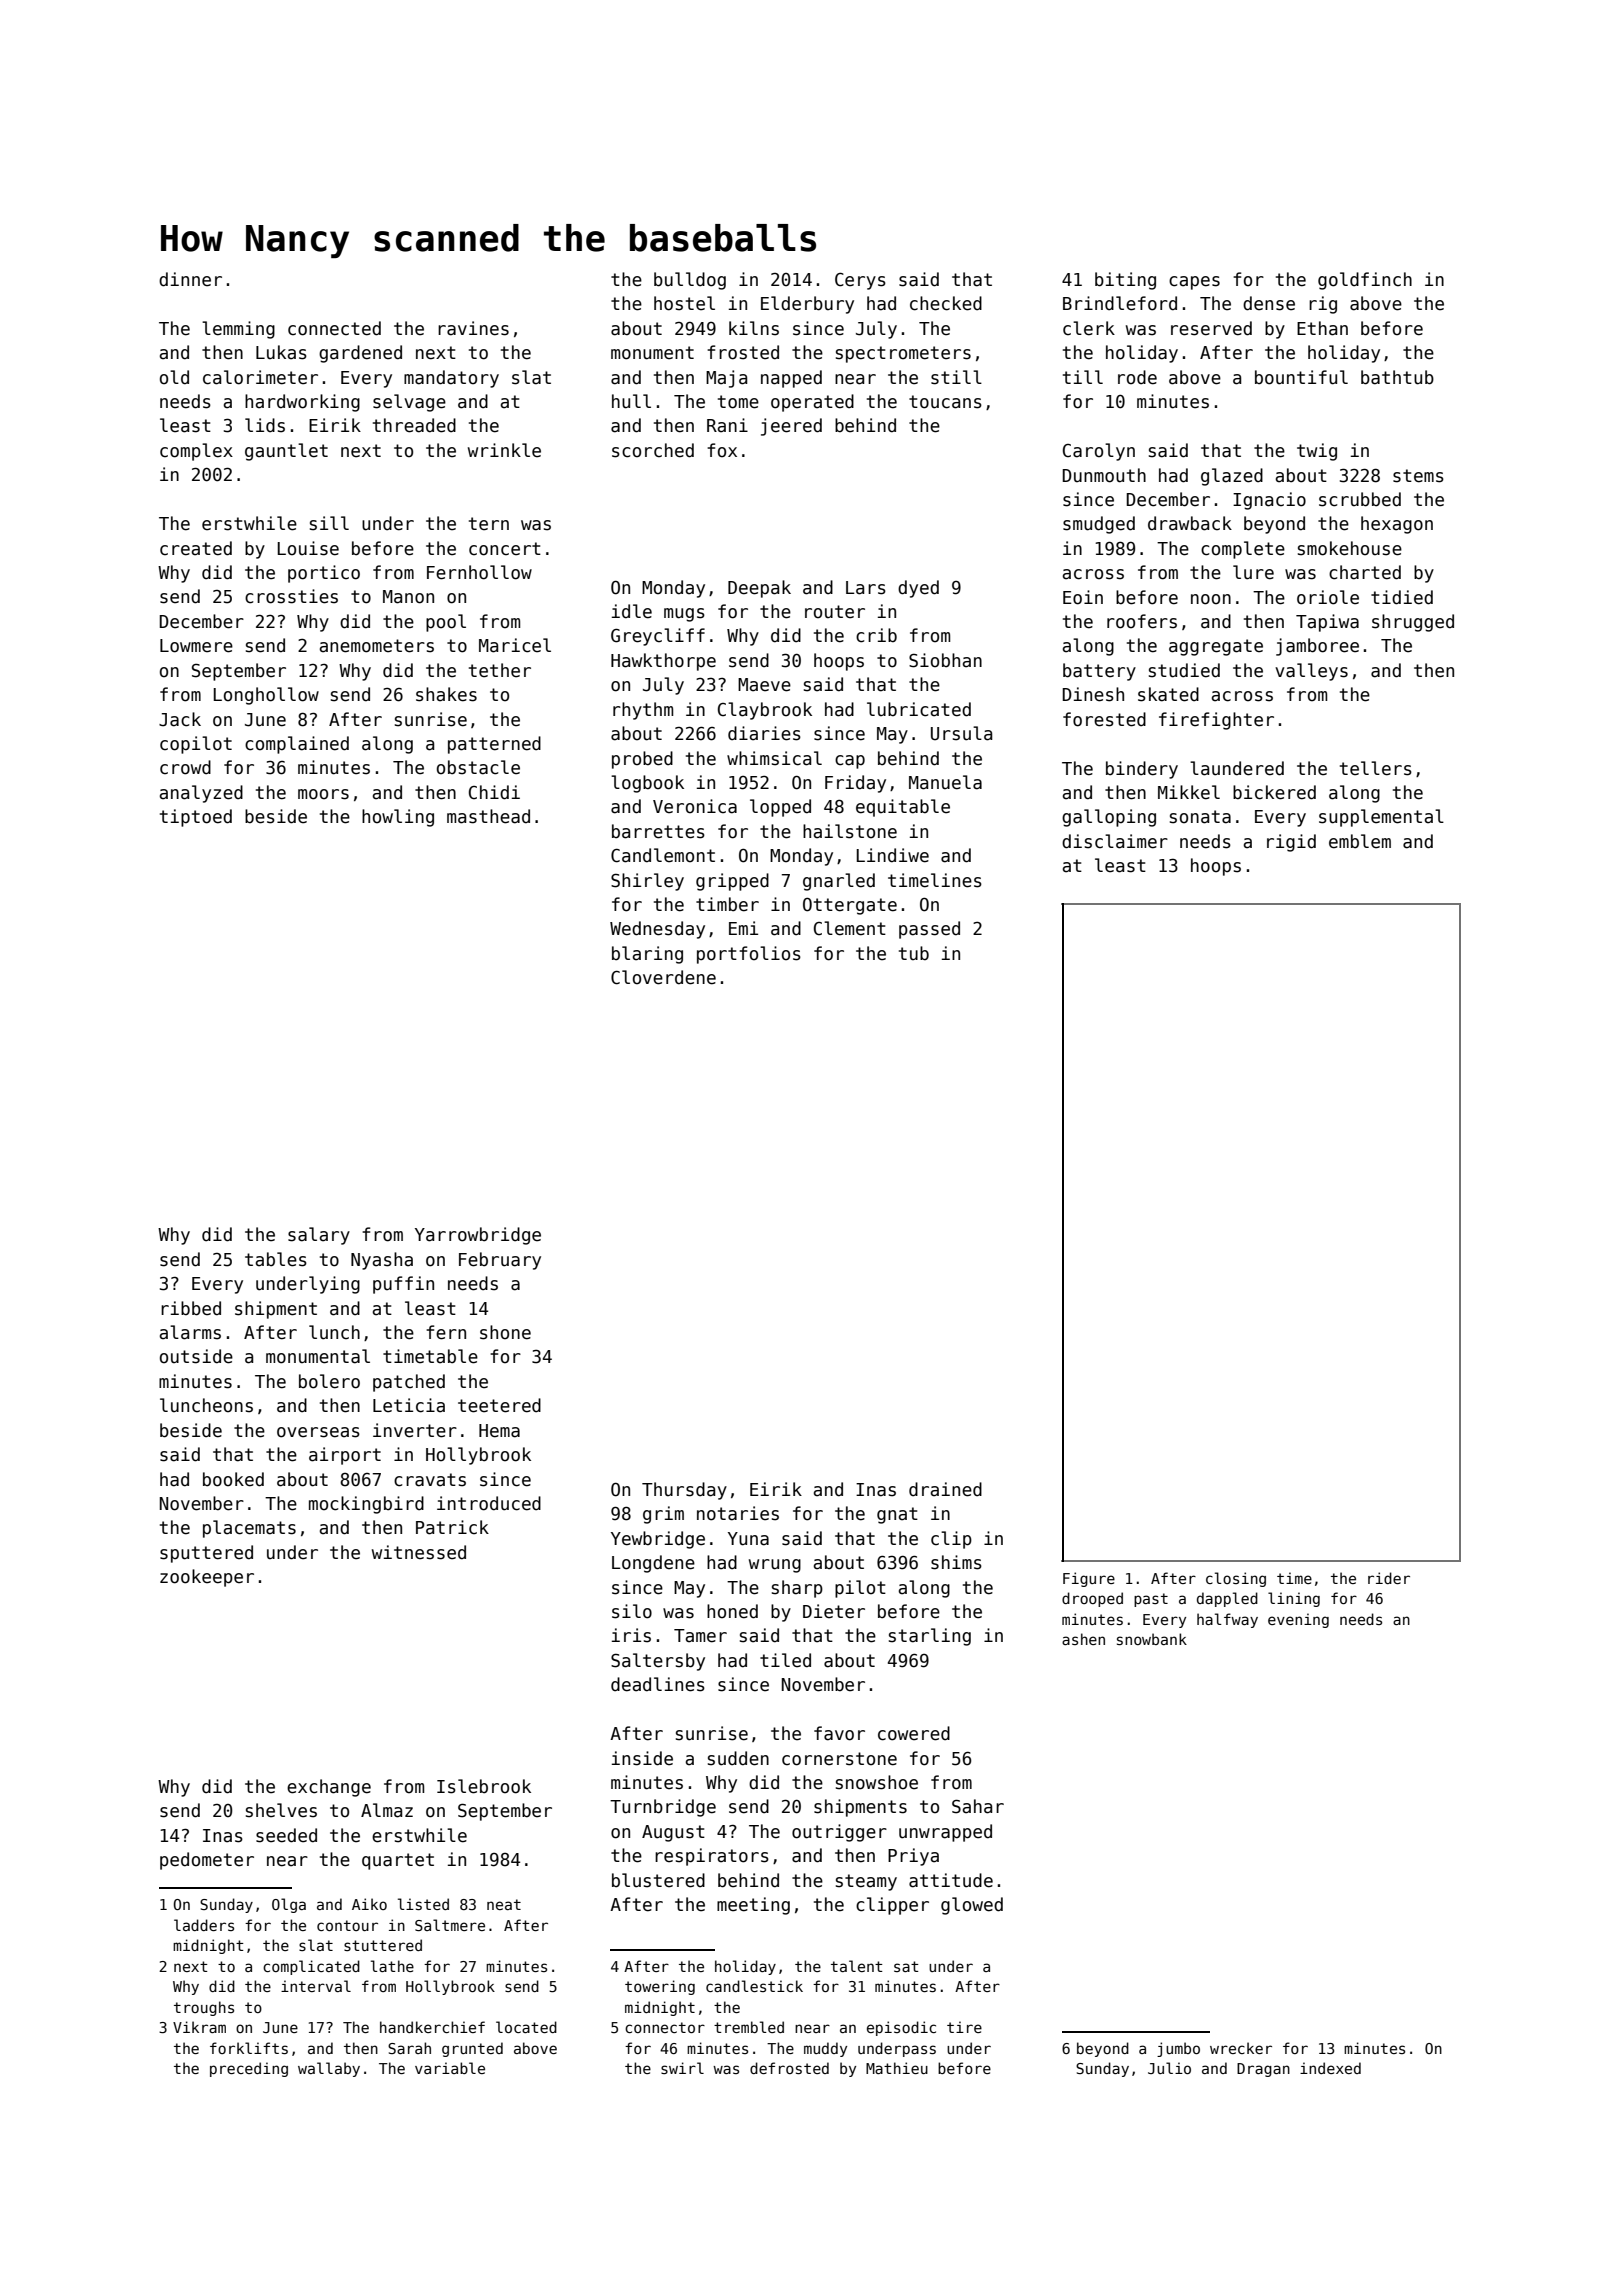  What do you see at coordinates (748, 1539) in the image?
I see `Yuna` at bounding box center [748, 1539].
